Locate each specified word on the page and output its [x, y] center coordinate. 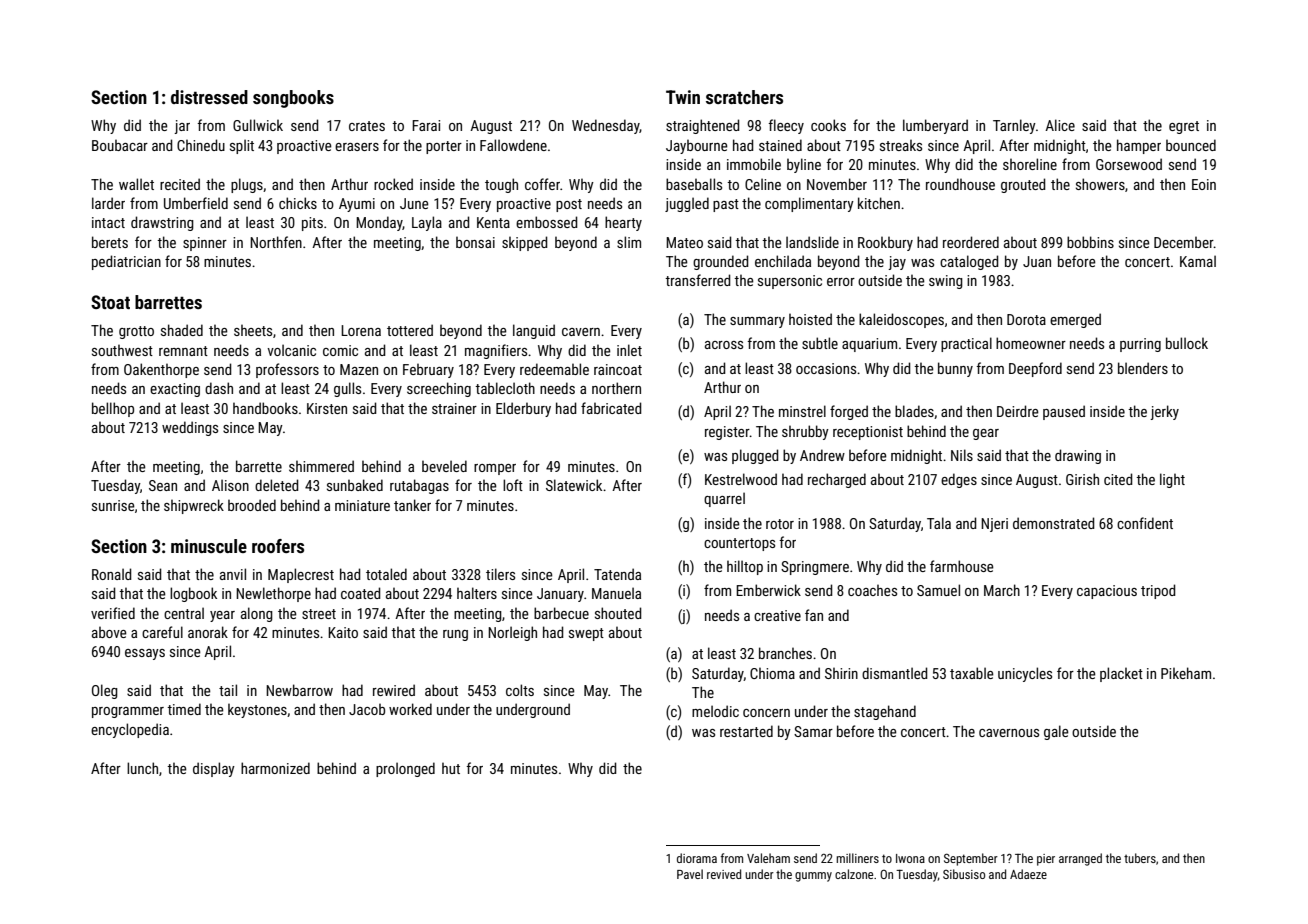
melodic [715, 711]
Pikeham [1186, 673]
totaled [386, 574]
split [242, 146]
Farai [426, 125]
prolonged [405, 769]
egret [1184, 127]
